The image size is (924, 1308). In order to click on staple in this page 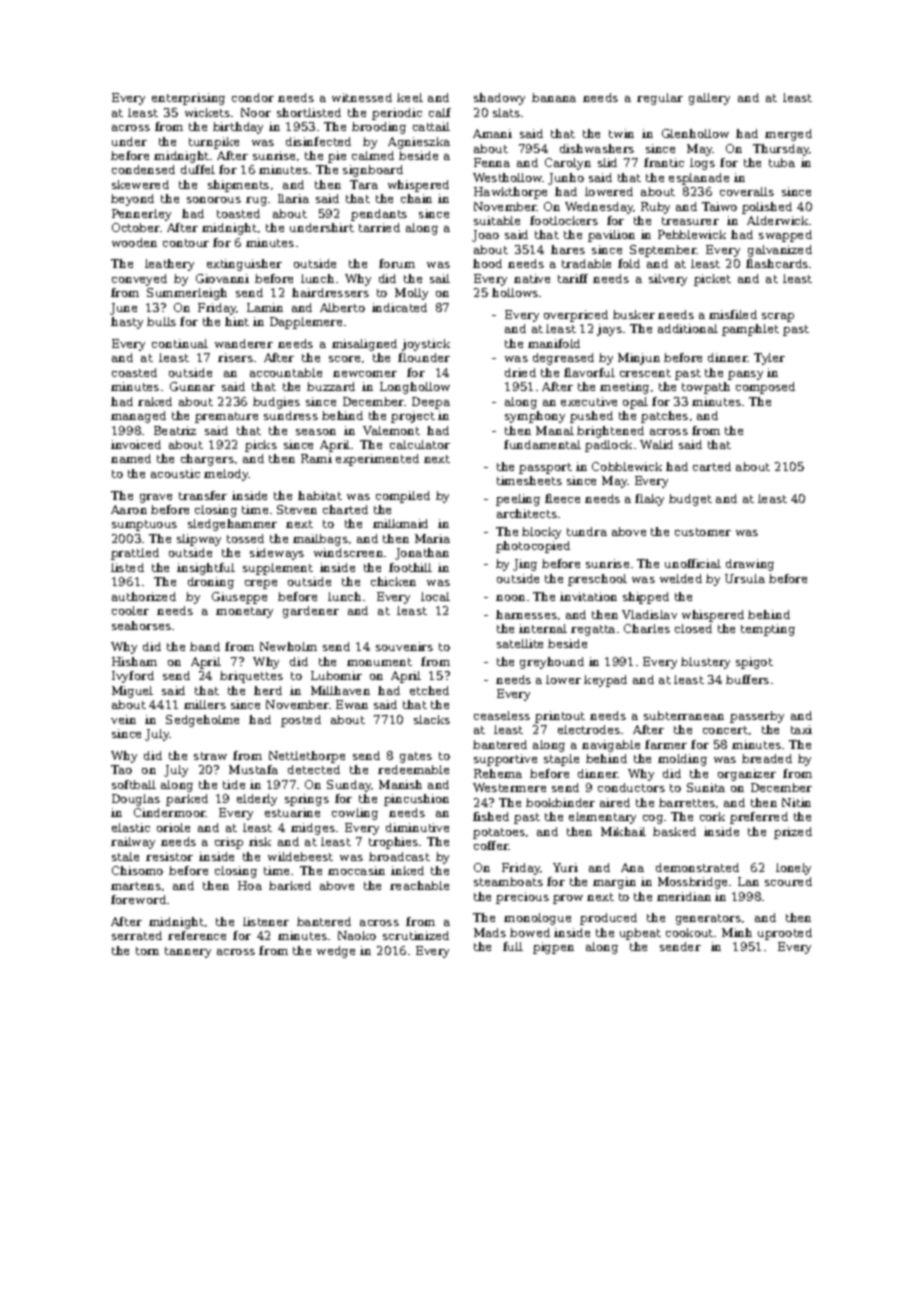, I will do `click(561, 760)`.
